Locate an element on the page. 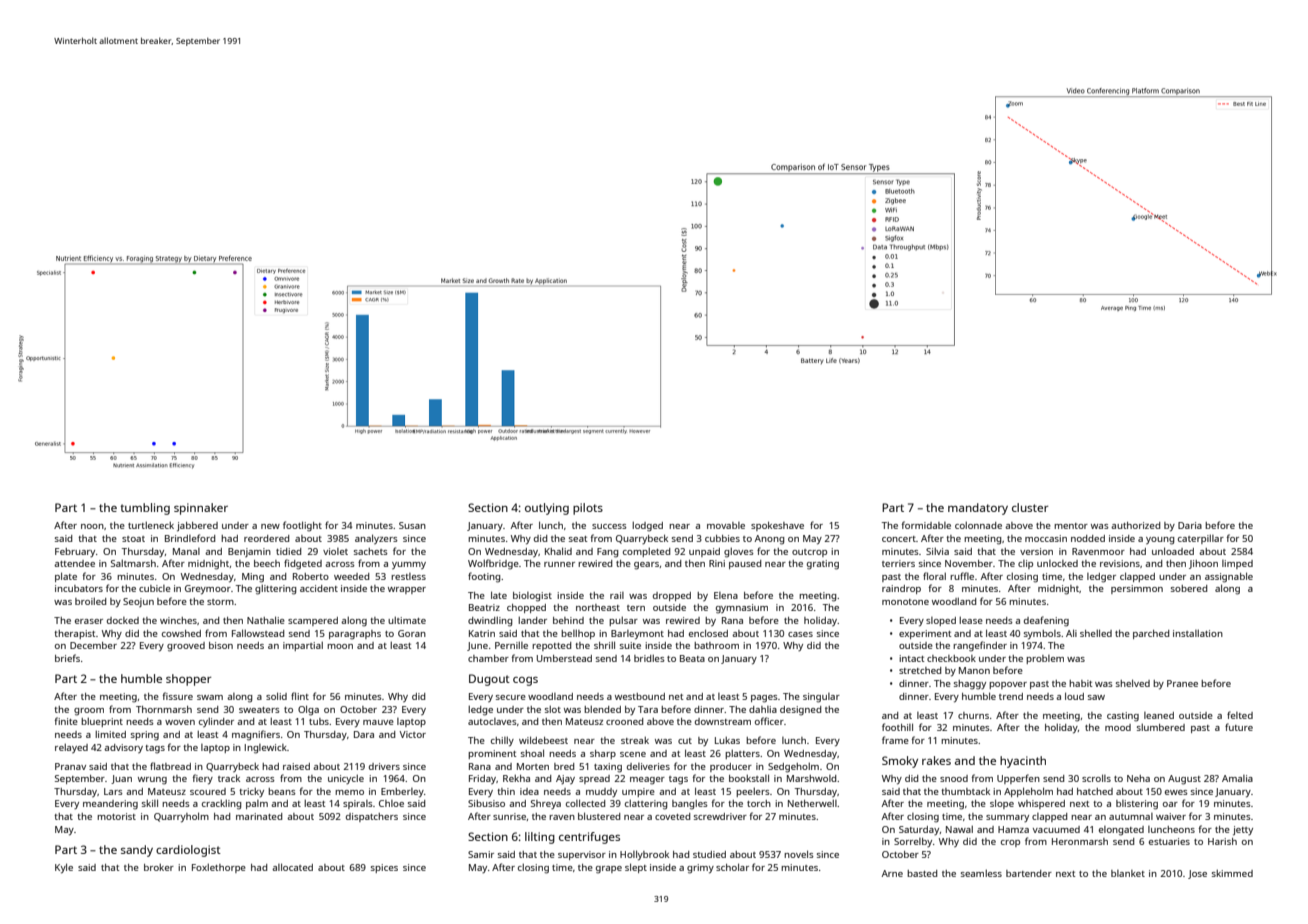  cluster is located at coordinates (1030, 507).
